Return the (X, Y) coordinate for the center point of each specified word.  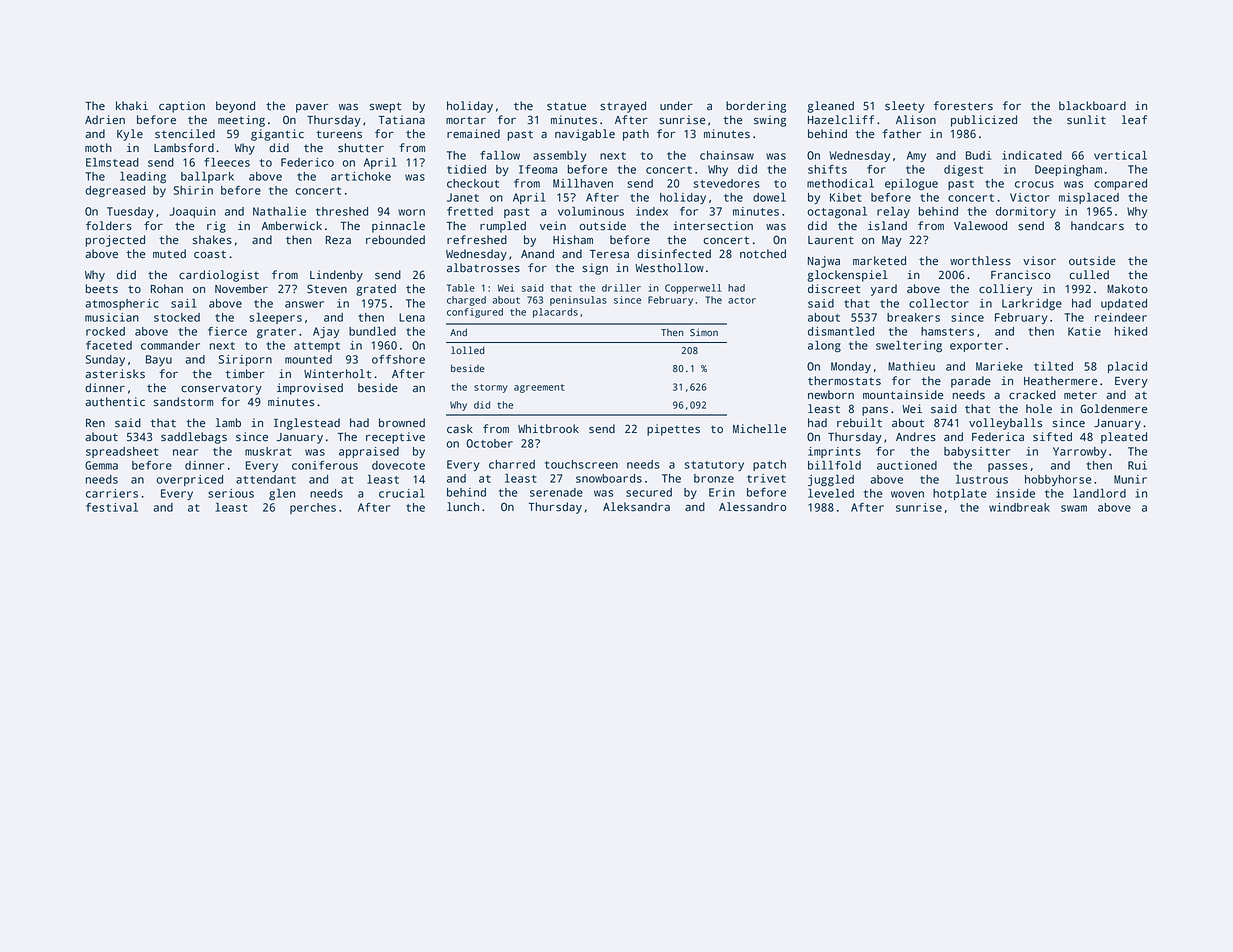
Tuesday (130, 212)
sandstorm (183, 402)
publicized (984, 121)
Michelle (759, 429)
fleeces (227, 162)
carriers (112, 493)
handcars (1097, 226)
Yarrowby (1079, 452)
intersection (713, 226)
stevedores (727, 183)
